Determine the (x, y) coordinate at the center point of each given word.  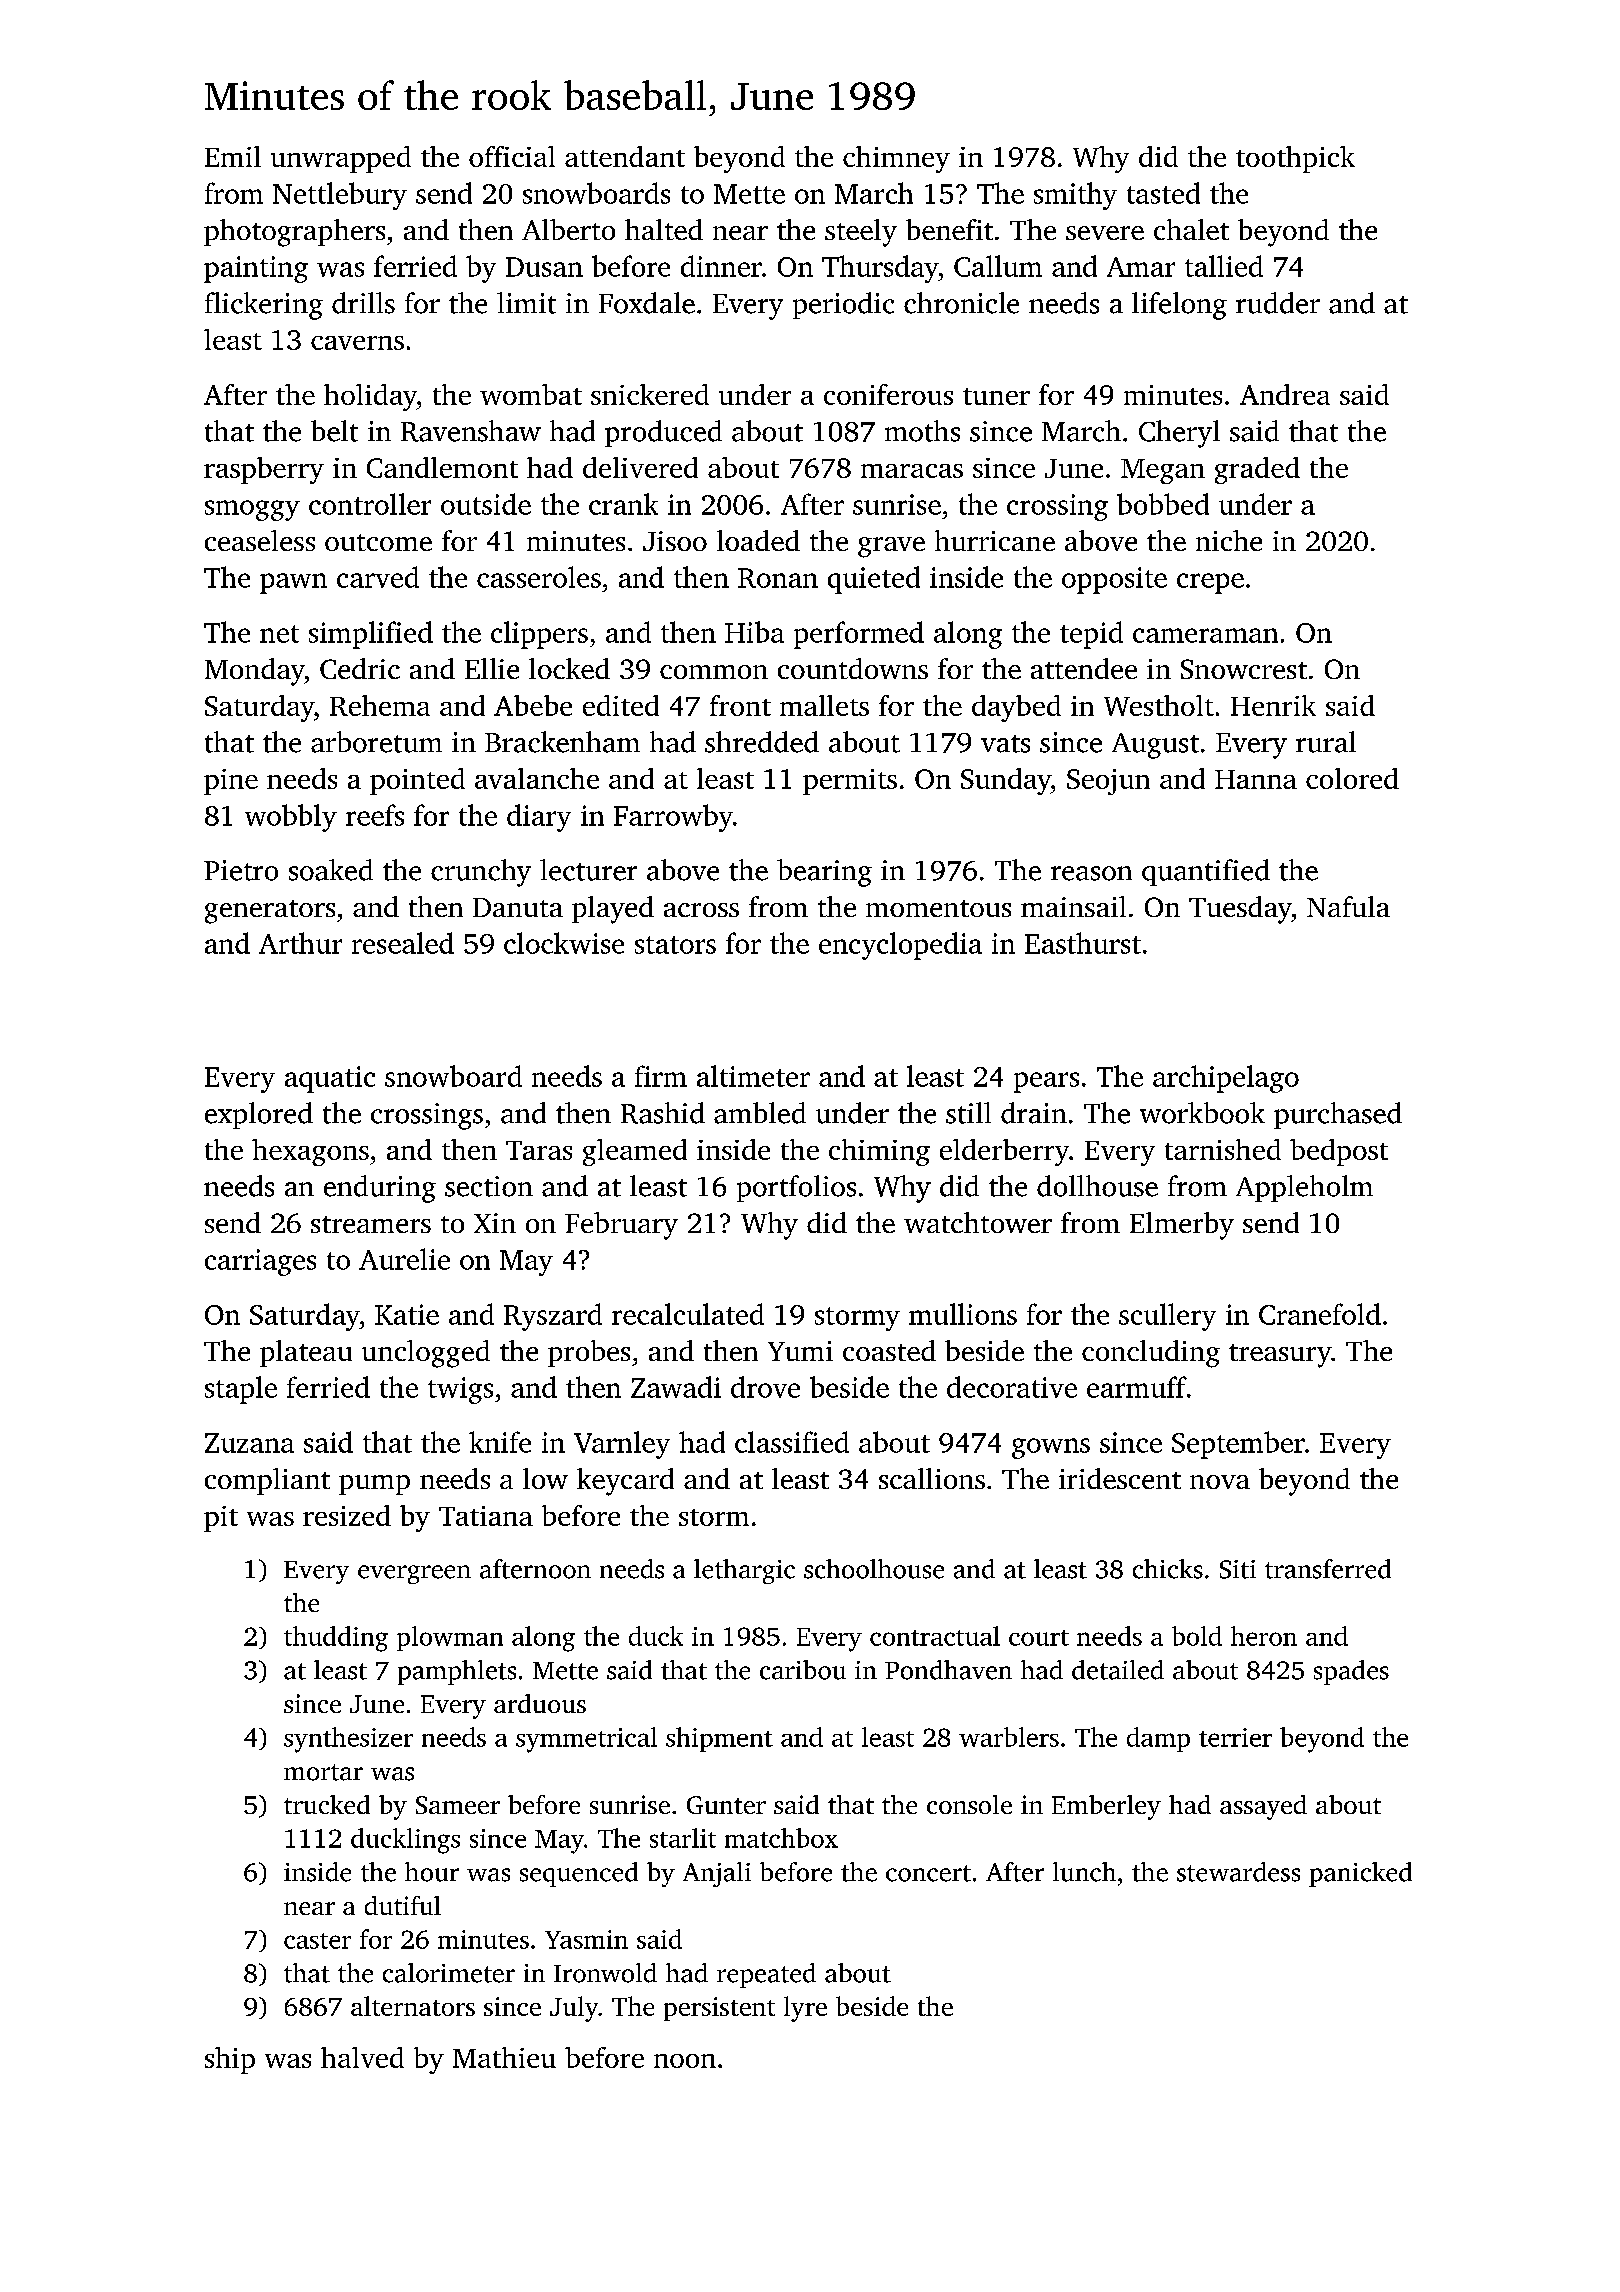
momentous (938, 908)
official (512, 156)
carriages (260, 1262)
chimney (896, 159)
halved (362, 2057)
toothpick (1295, 159)
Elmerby (1182, 1226)
